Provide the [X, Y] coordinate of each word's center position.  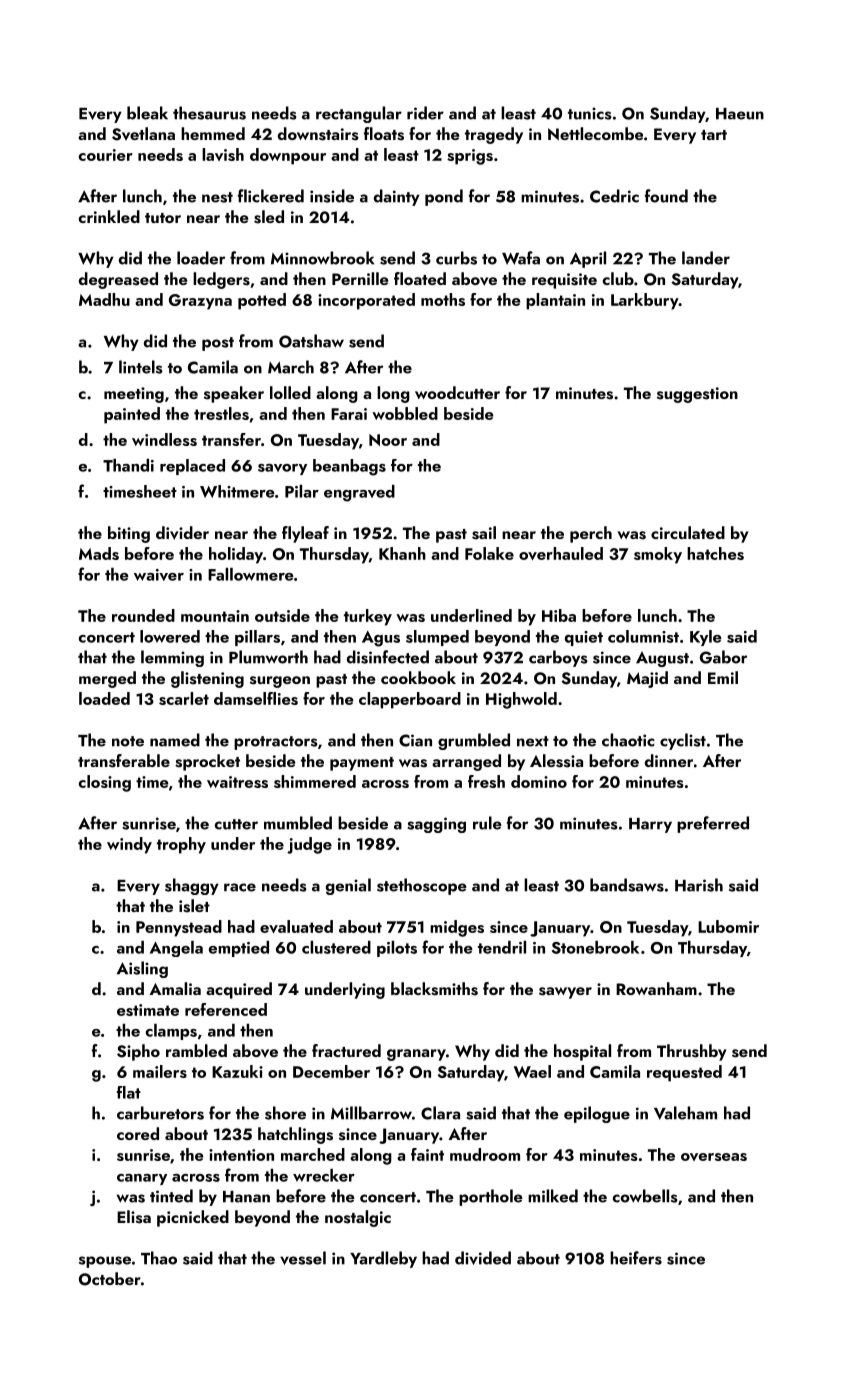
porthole [491, 1197]
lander [706, 258]
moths [443, 299]
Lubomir [728, 926]
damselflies [256, 698]
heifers [636, 1258]
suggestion [697, 395]
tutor [163, 218]
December [331, 1071]
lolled [290, 392]
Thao [159, 1258]
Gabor [723, 657]
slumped [437, 638]
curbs [456, 258]
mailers [160, 1071]
